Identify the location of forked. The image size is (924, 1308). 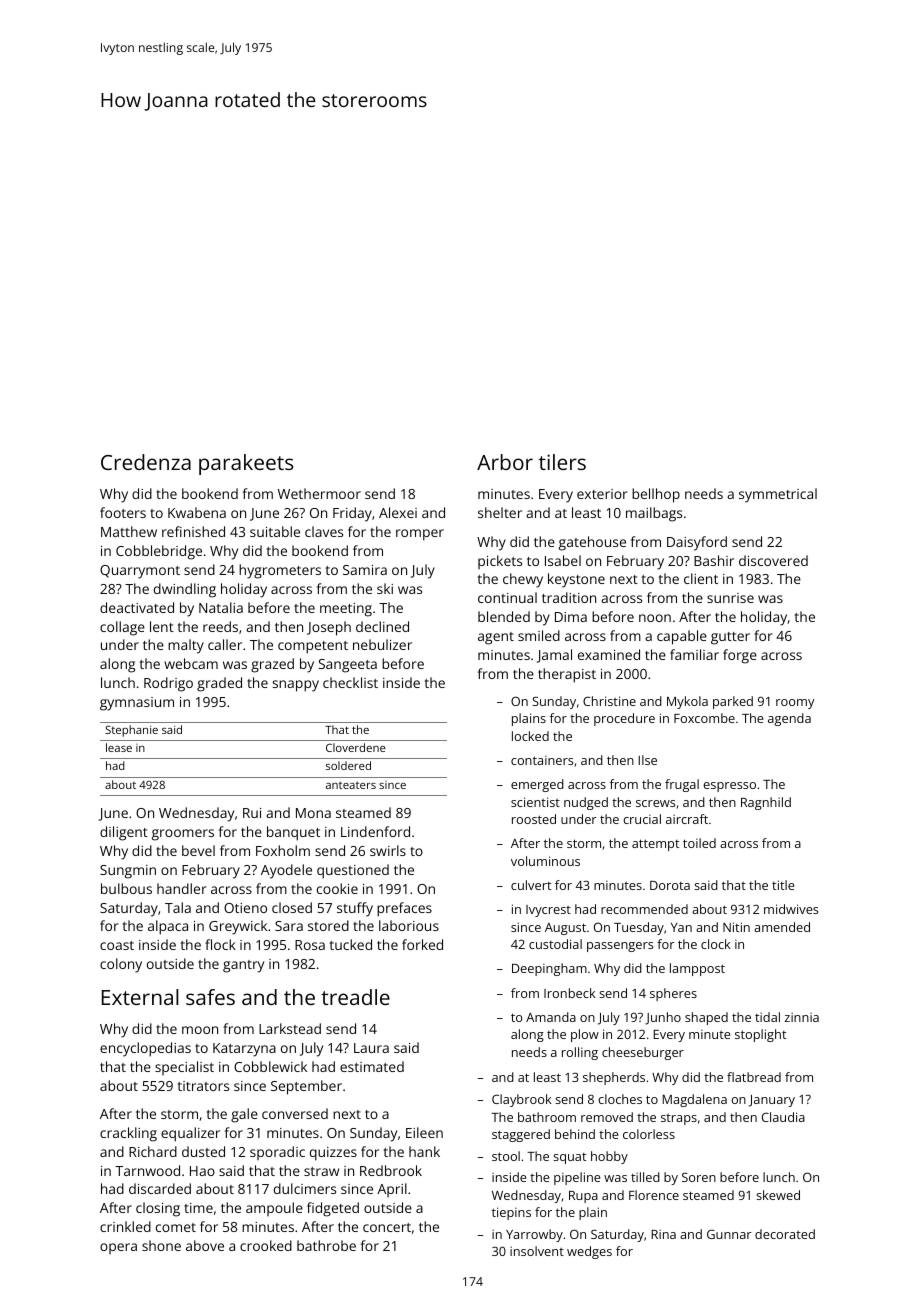
(422, 944).
